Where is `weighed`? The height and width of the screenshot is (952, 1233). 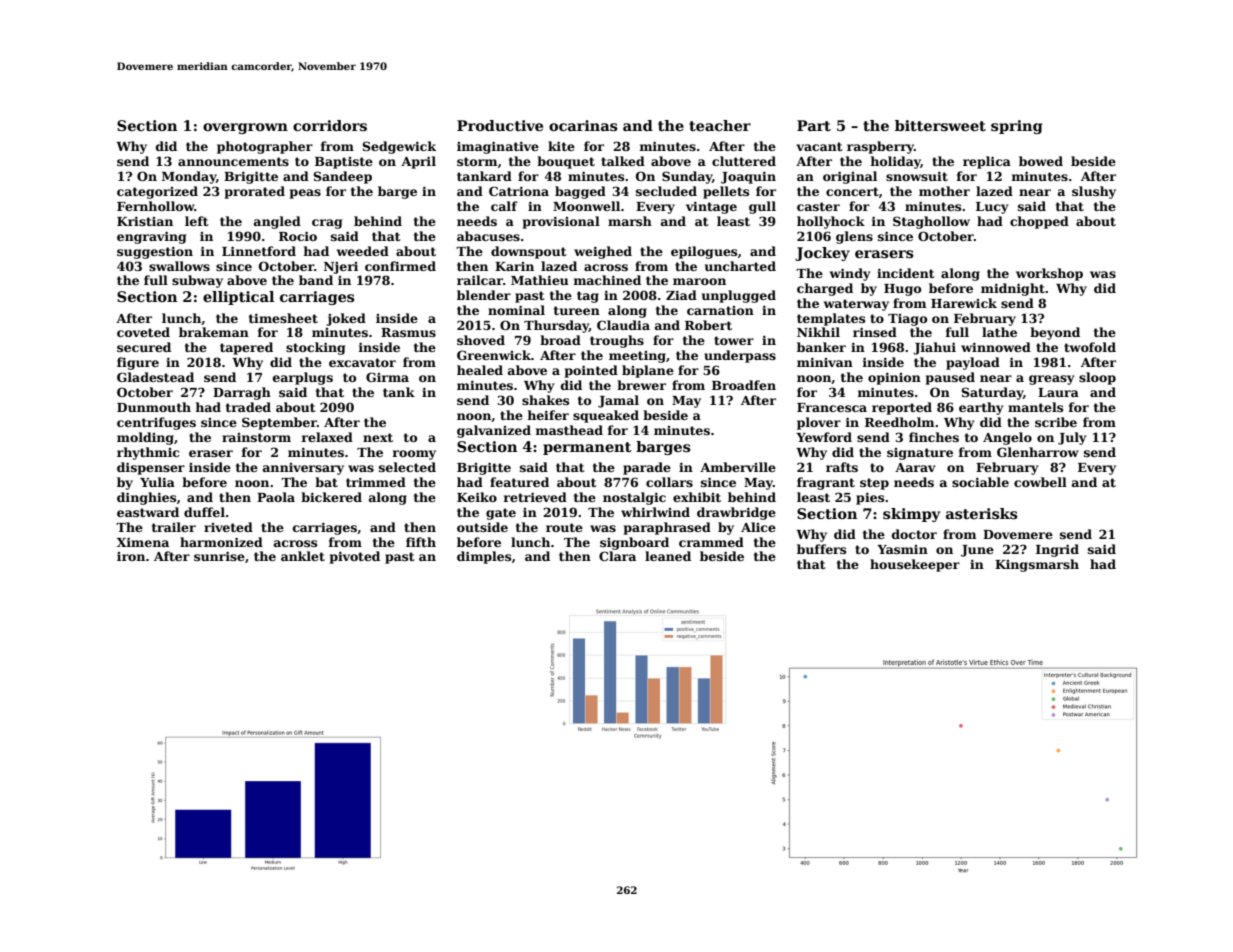 weighed is located at coordinates (603, 252).
